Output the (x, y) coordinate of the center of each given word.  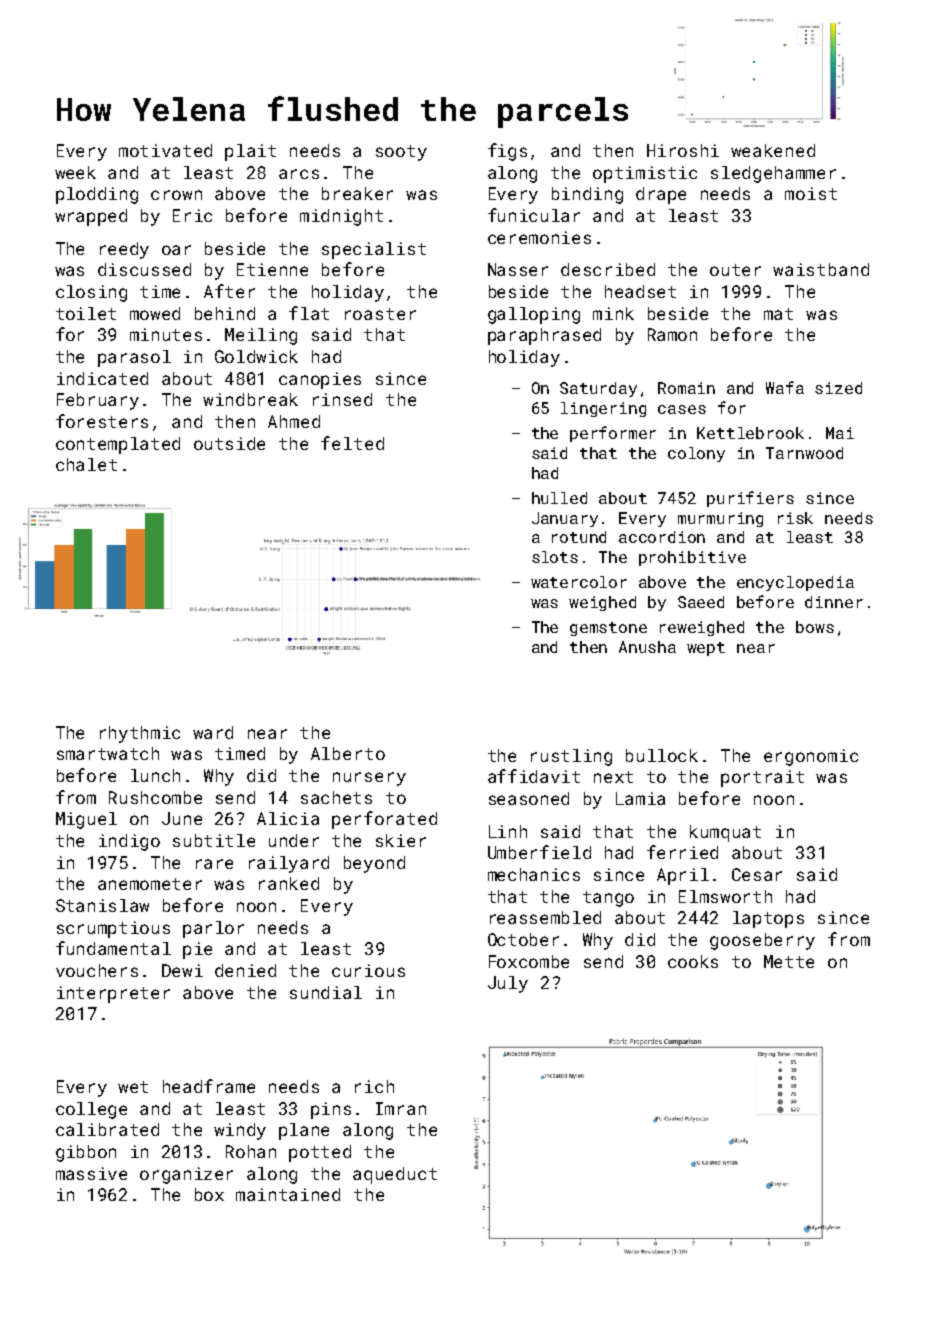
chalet (86, 464)
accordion (662, 537)
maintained (288, 1194)
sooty (401, 153)
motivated (165, 150)
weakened (773, 150)
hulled (559, 498)
